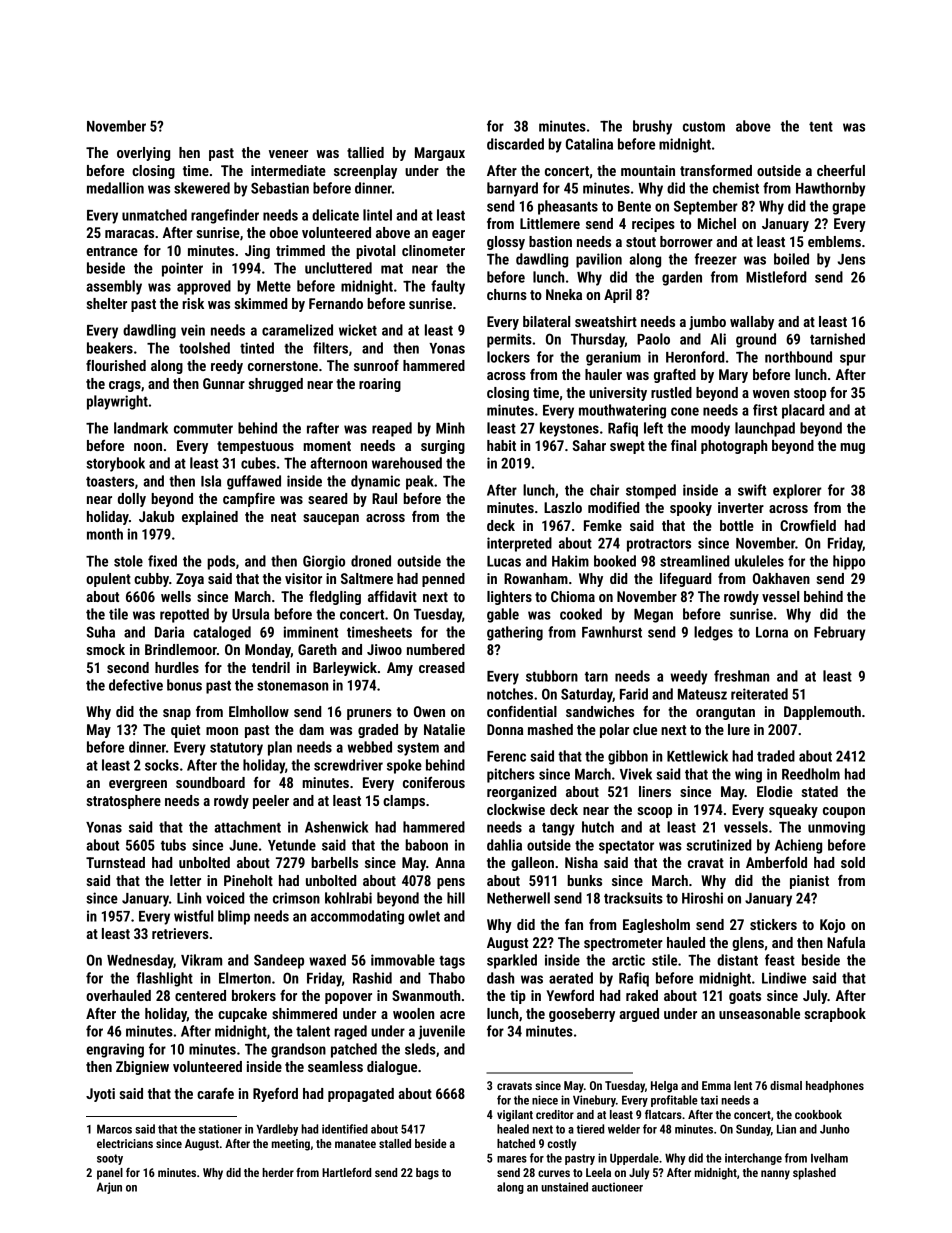  I want to click on shrugged, so click(276, 385).
